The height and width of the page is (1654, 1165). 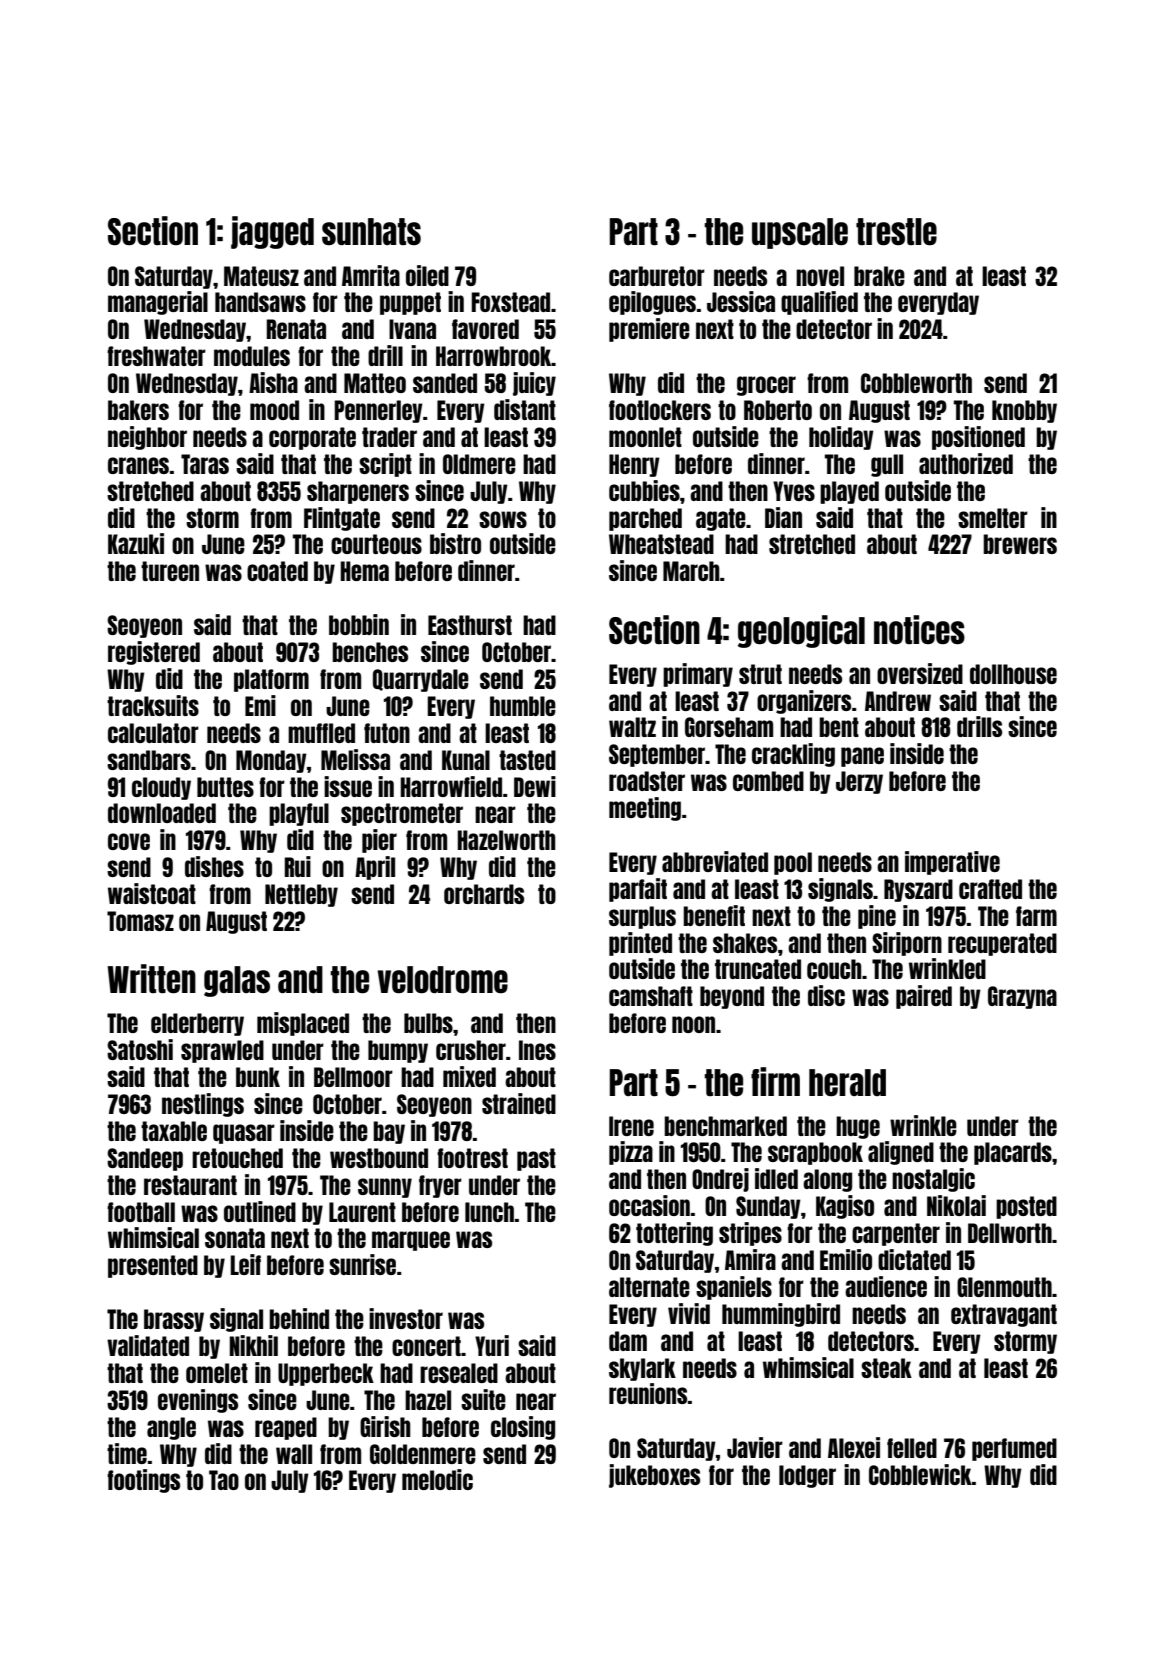 I want to click on Cobblewick, so click(x=920, y=1474).
